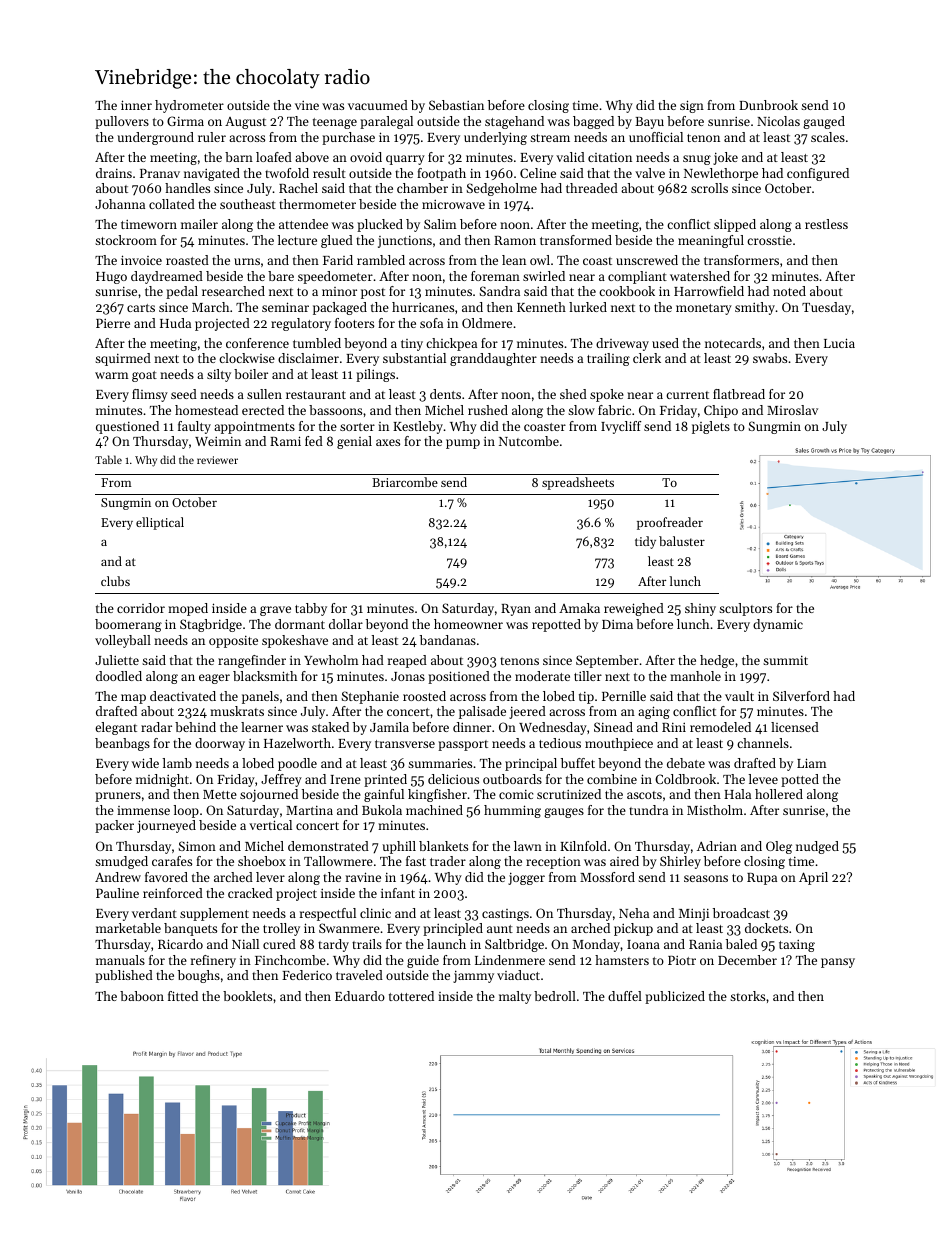  What do you see at coordinates (665, 343) in the screenshot?
I see `used` at bounding box center [665, 343].
